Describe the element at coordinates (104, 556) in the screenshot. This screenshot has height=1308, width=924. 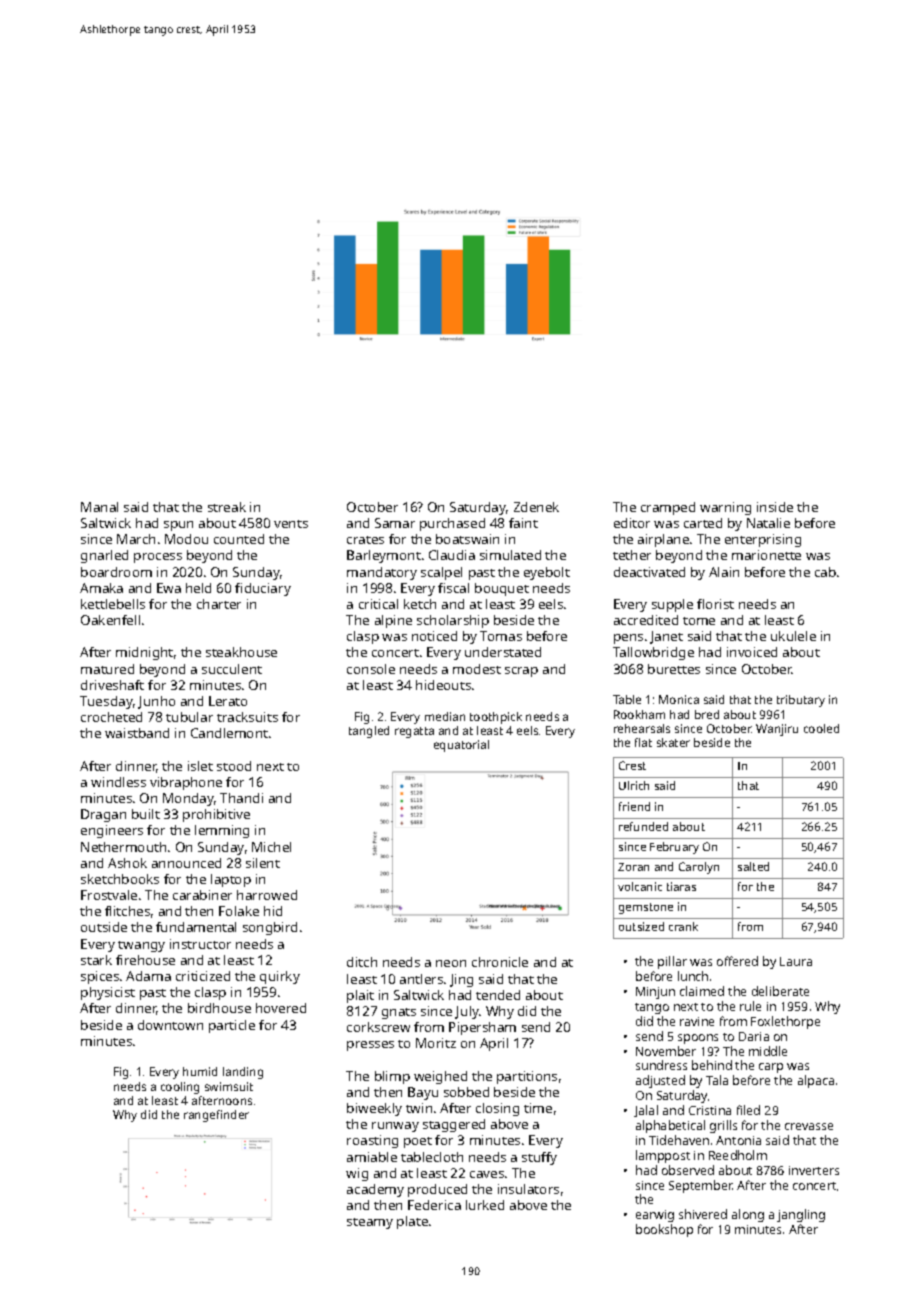
I see `gnarled` at that location.
